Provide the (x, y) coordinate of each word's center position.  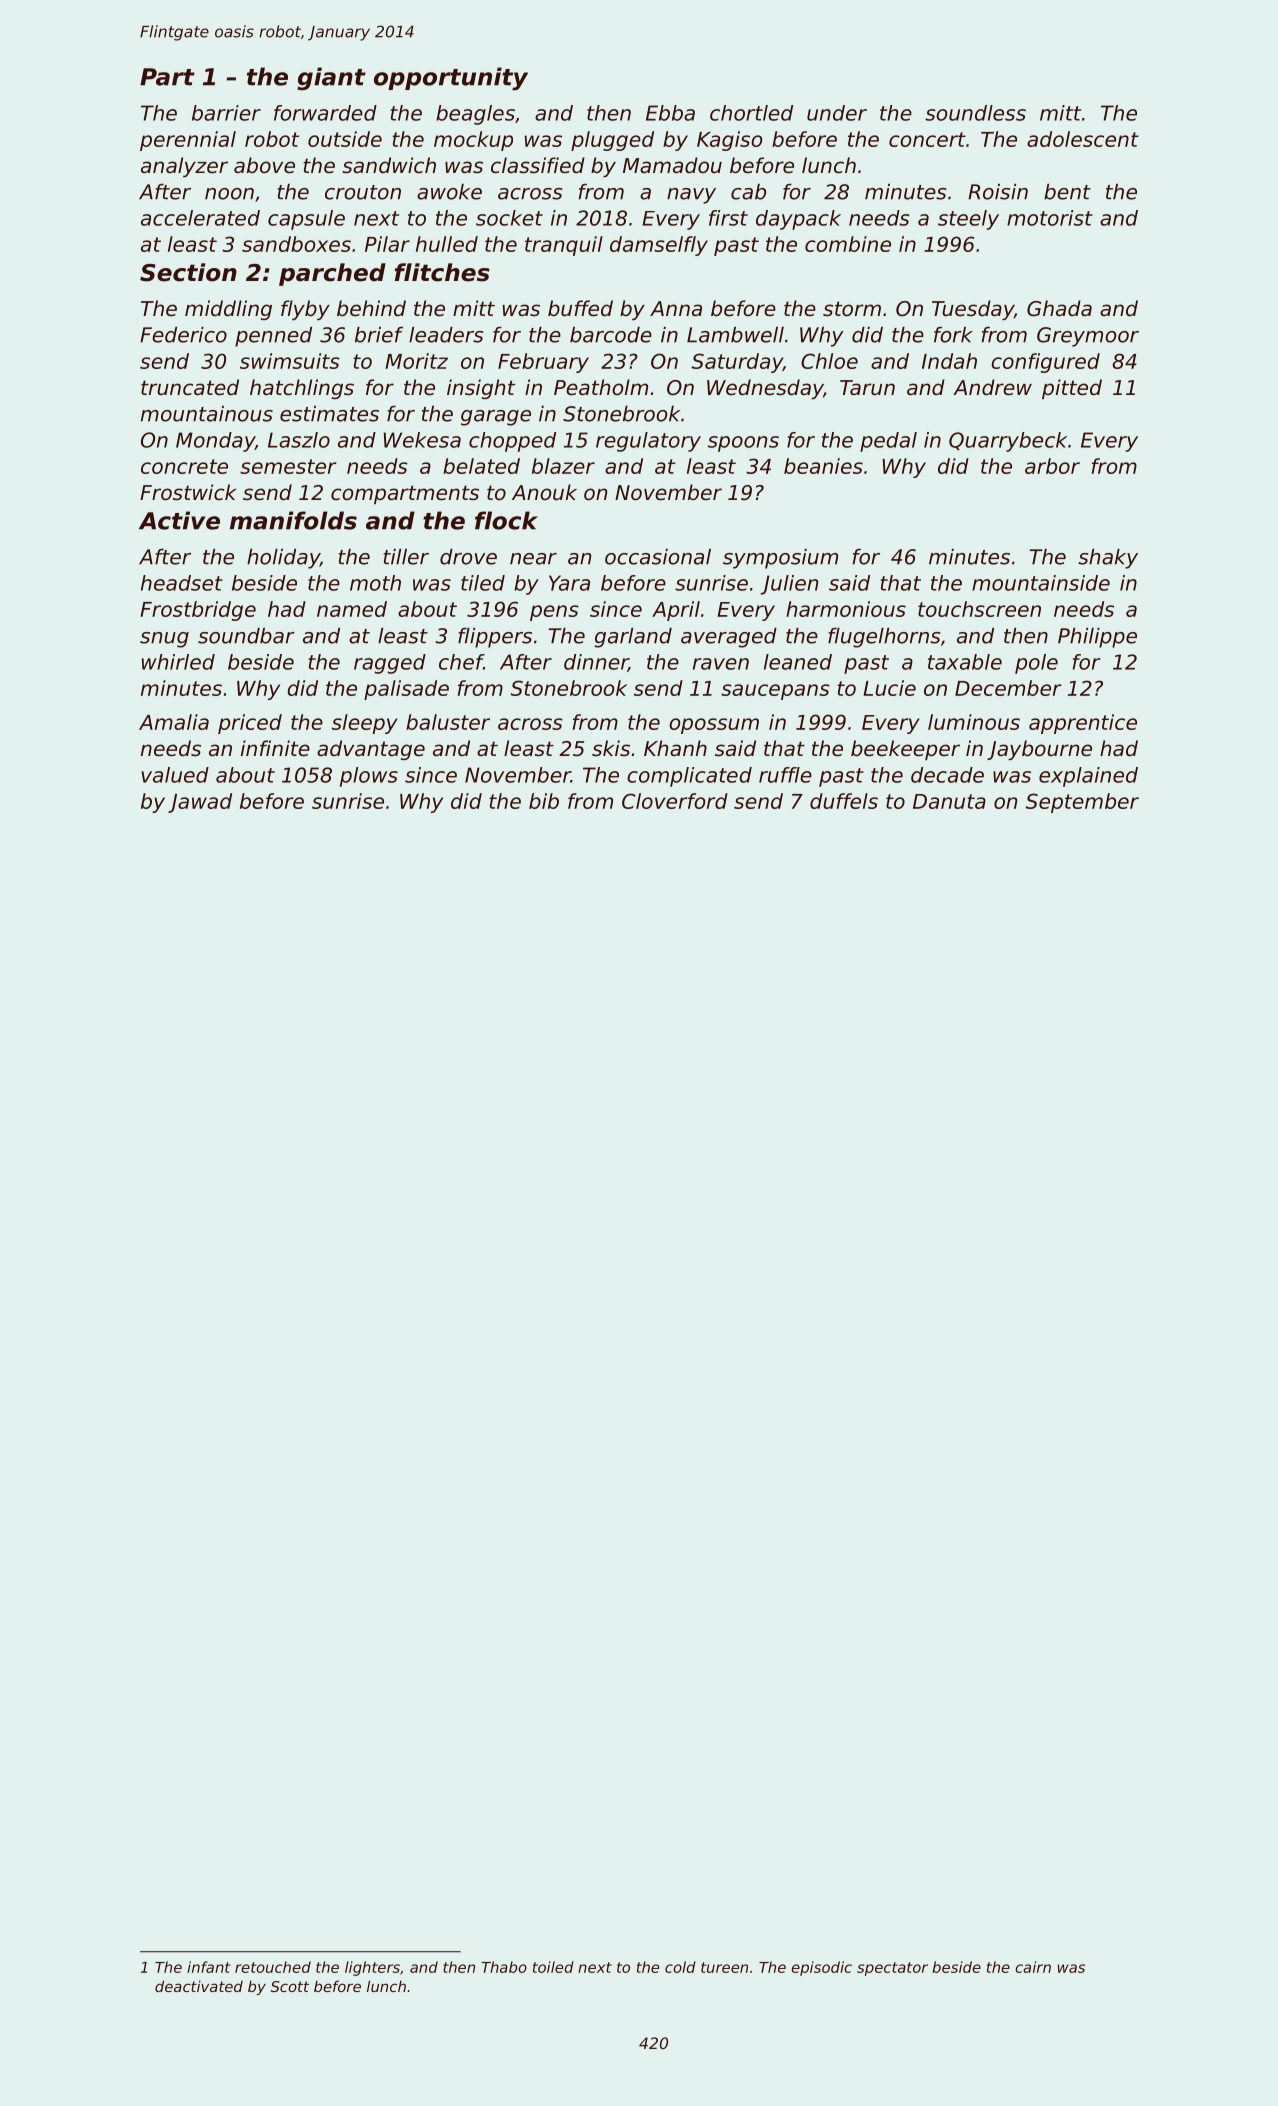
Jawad (200, 803)
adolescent (1083, 139)
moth (375, 583)
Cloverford (675, 801)
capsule (306, 220)
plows (369, 777)
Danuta (949, 801)
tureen (724, 1967)
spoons (743, 444)
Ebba (670, 113)
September (1082, 803)
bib (544, 801)
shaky (1108, 559)
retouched (273, 1967)
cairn (1033, 1967)
